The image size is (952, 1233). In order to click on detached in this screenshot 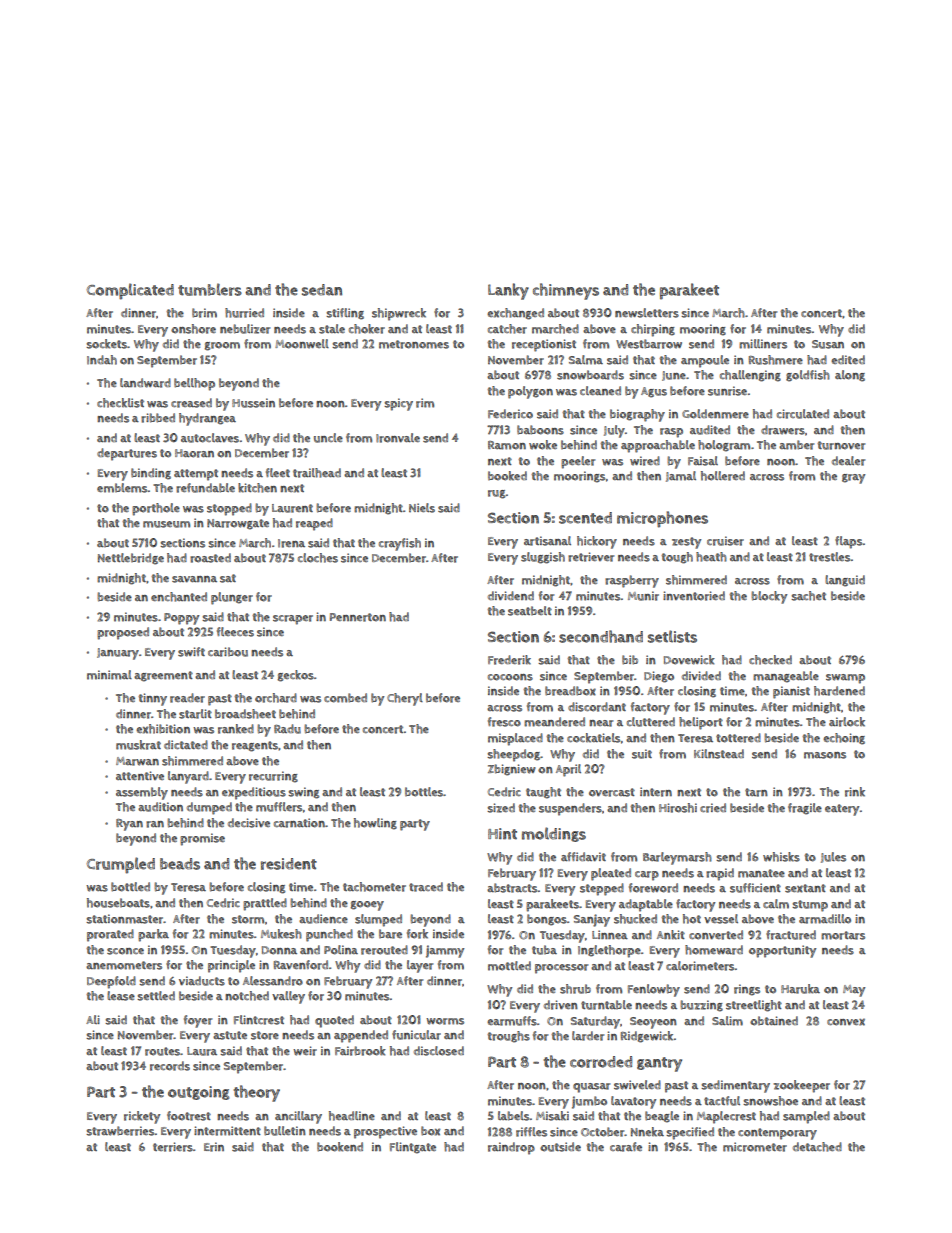, I will do `click(817, 1147)`.
